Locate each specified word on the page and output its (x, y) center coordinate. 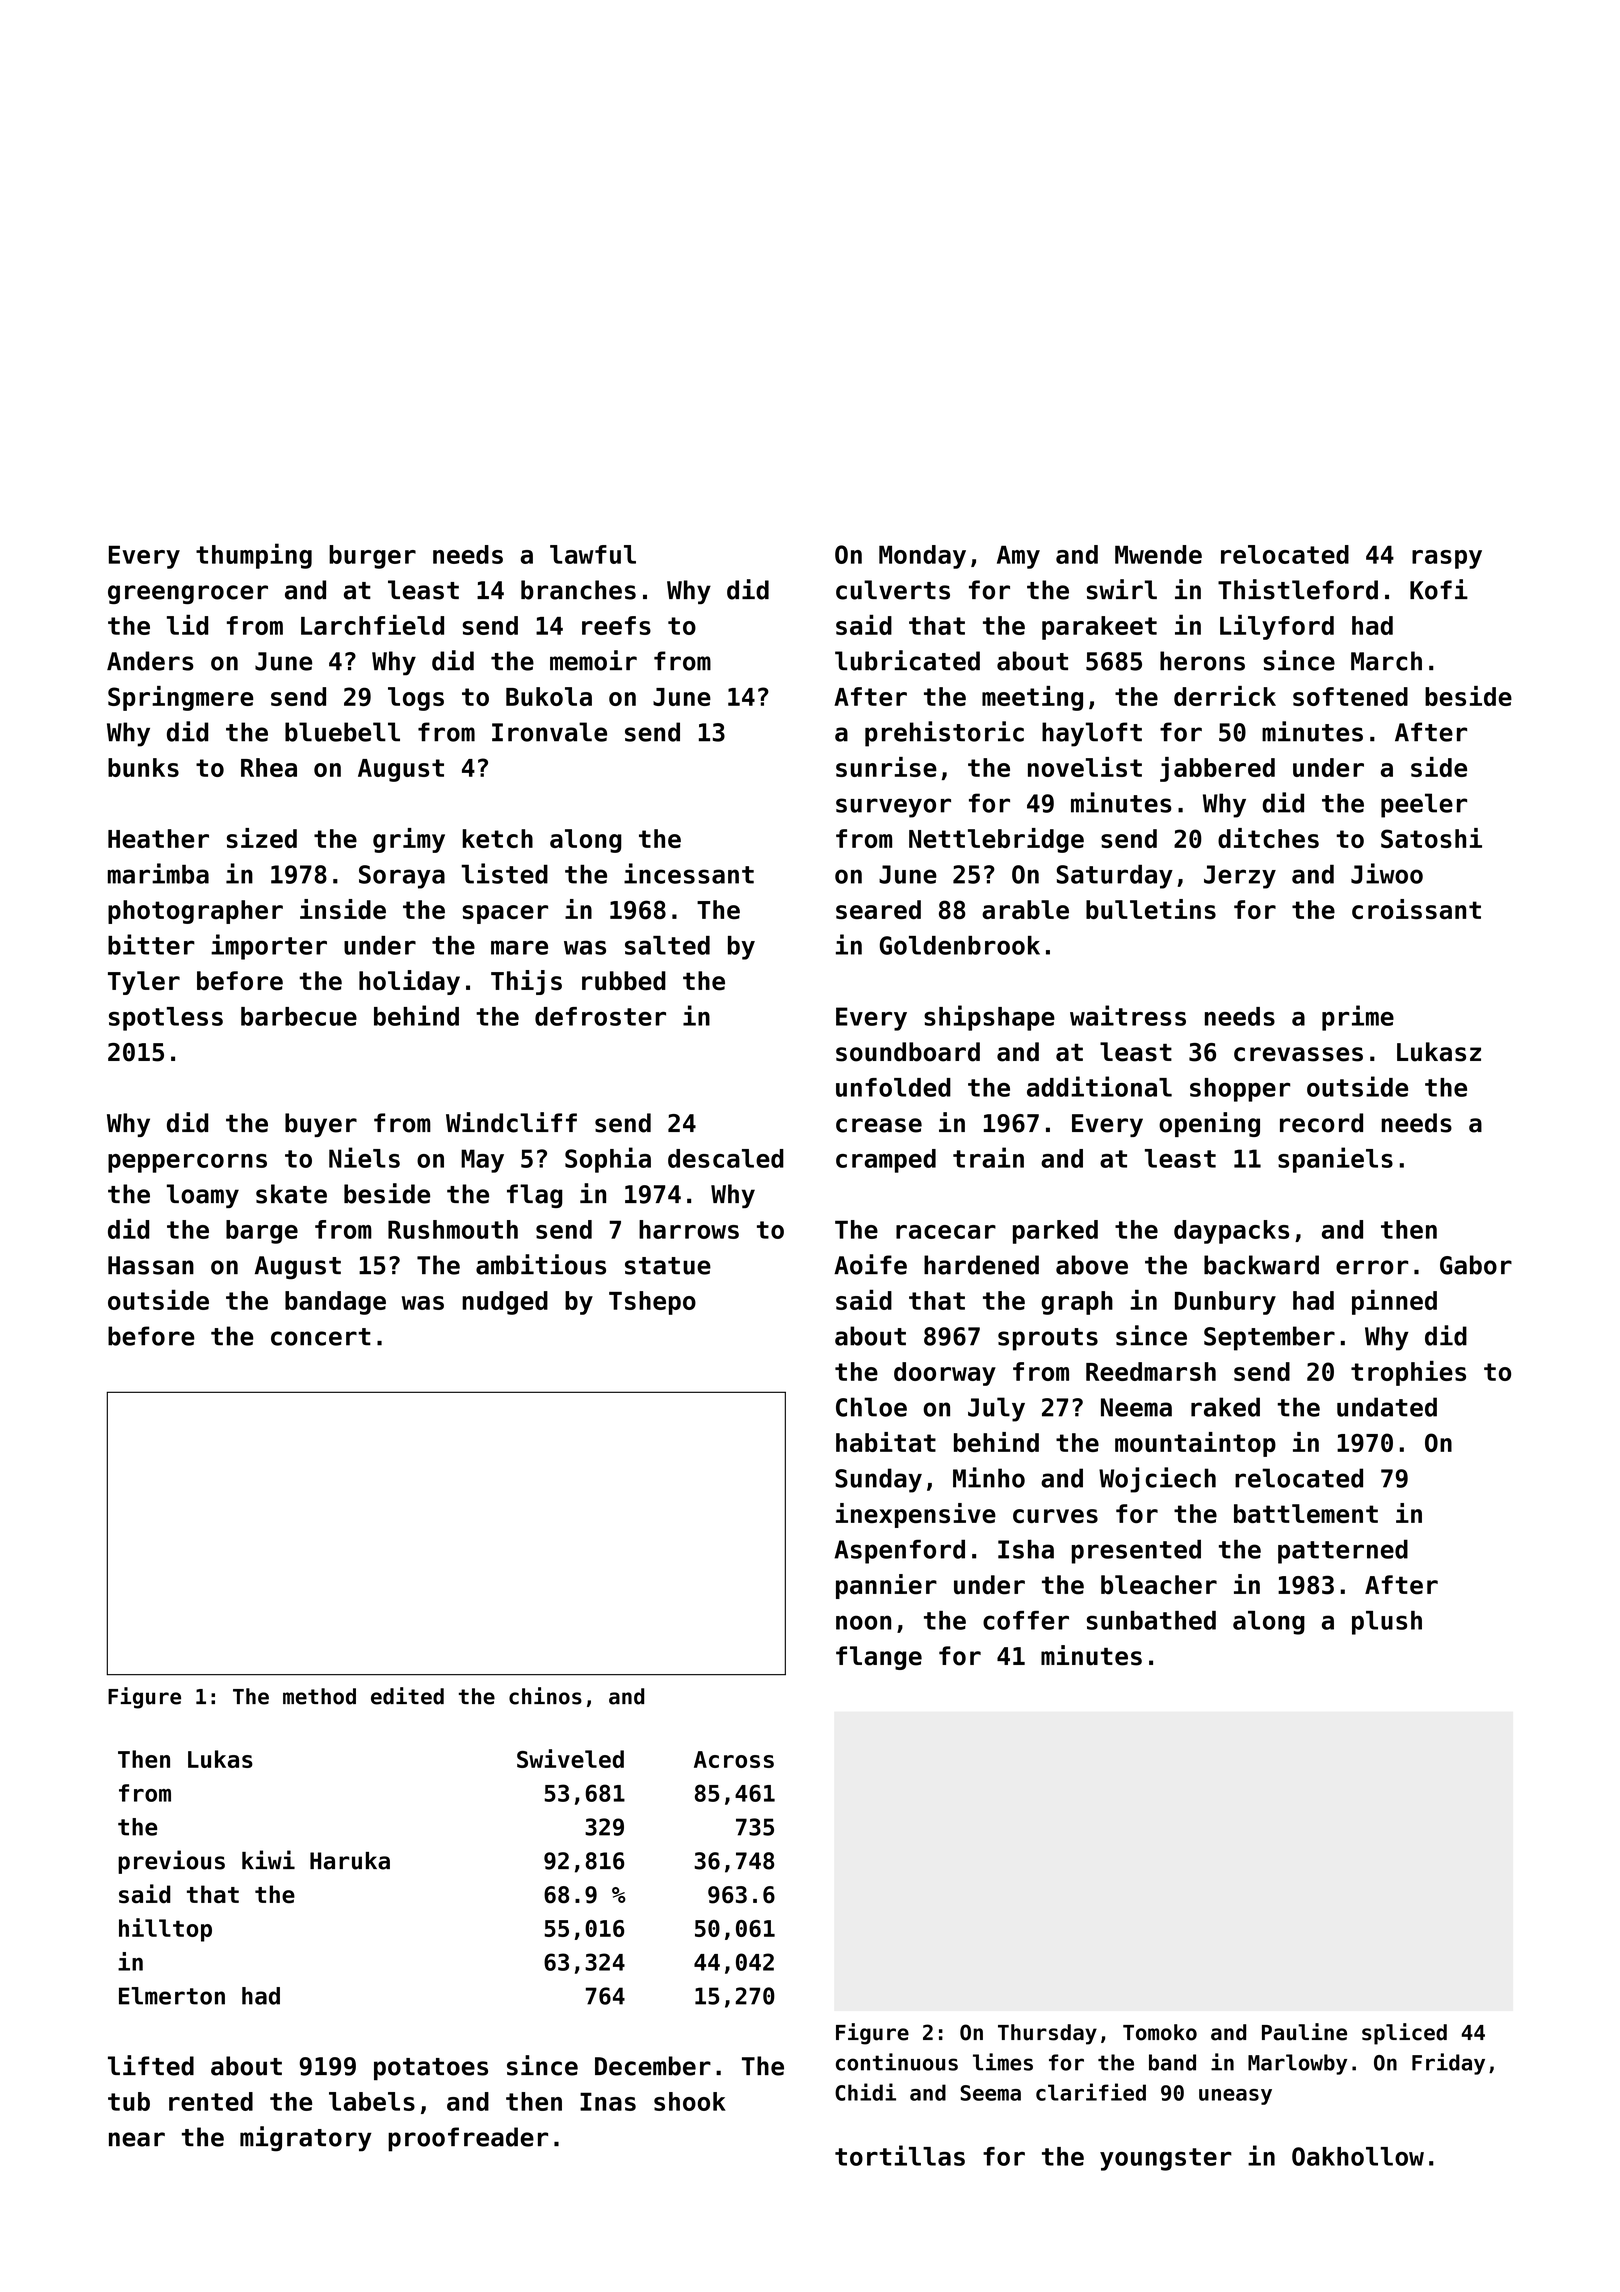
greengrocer (188, 594)
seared (878, 909)
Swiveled (570, 1758)
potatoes (431, 2069)
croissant (1416, 909)
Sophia (608, 1160)
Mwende (1158, 554)
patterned (1343, 1551)
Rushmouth (453, 1229)
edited (407, 1696)
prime (1358, 1018)
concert (321, 1337)
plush (1387, 1623)
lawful (593, 554)
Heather (158, 838)
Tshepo (652, 1303)
